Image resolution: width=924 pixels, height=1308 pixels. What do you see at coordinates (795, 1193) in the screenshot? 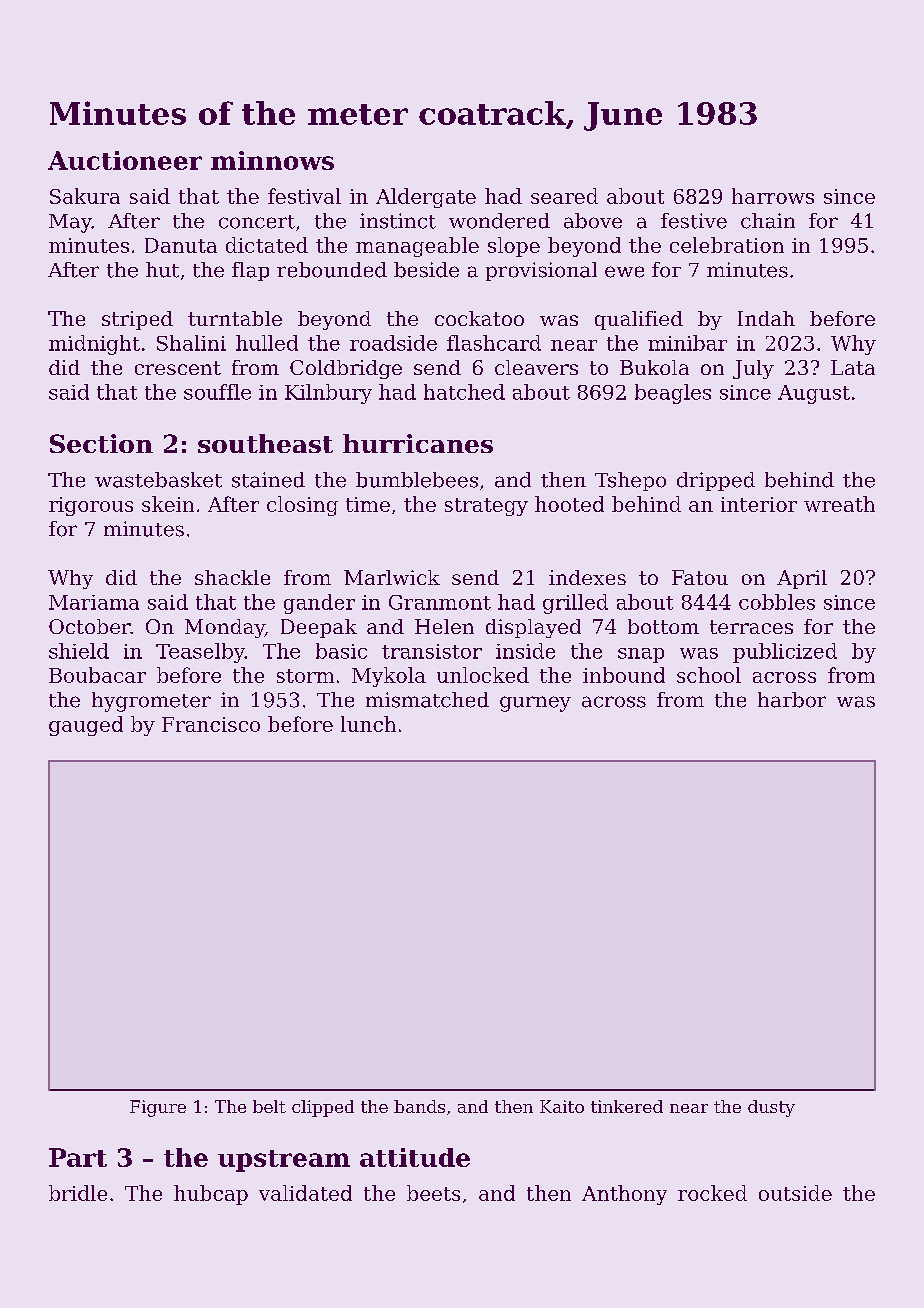
I see `outside` at bounding box center [795, 1193].
